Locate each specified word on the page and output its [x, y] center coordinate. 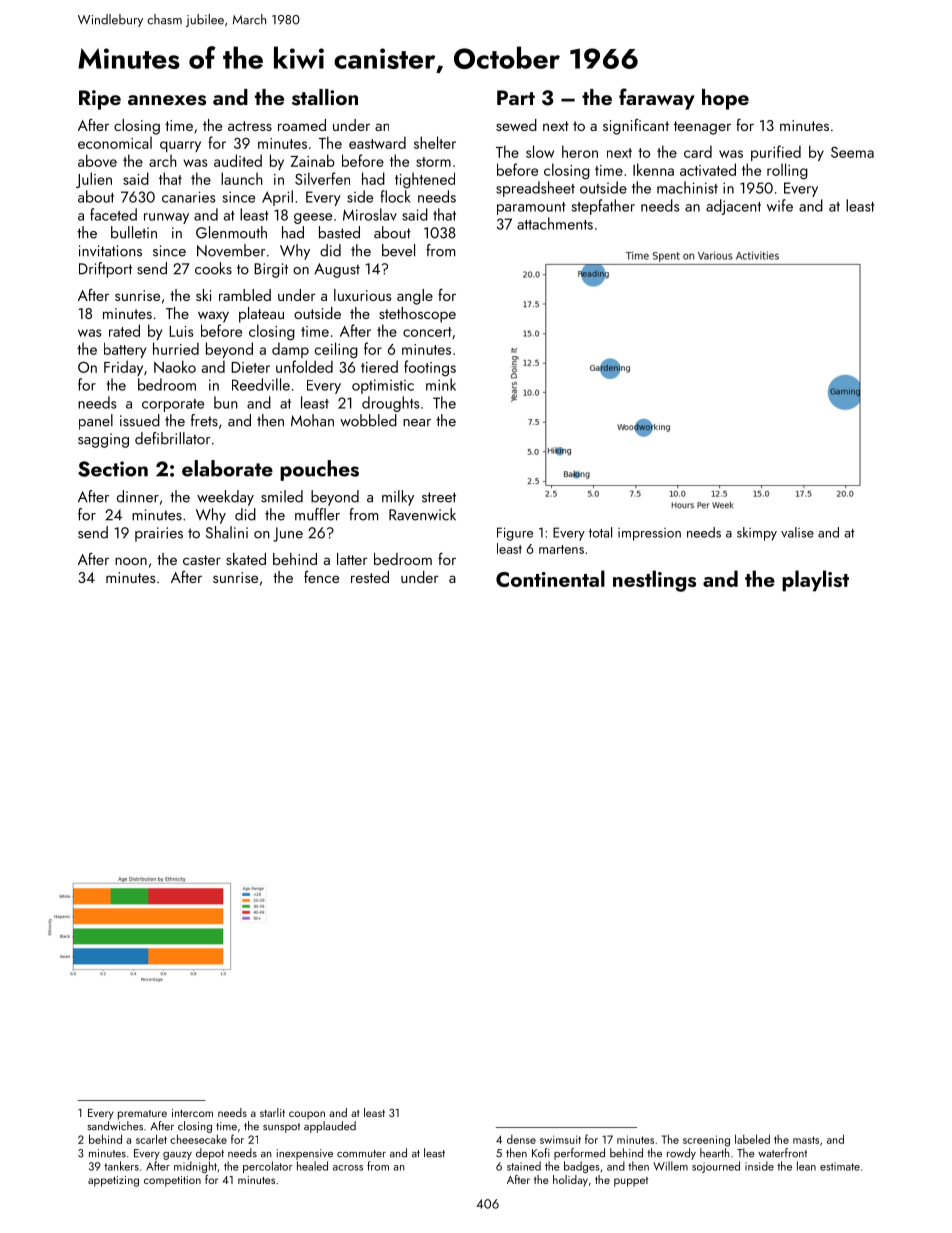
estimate [840, 1166]
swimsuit [560, 1139]
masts [806, 1140]
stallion [325, 97]
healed [312, 1166]
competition [172, 1181]
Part [516, 97]
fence [321, 577]
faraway [657, 99]
